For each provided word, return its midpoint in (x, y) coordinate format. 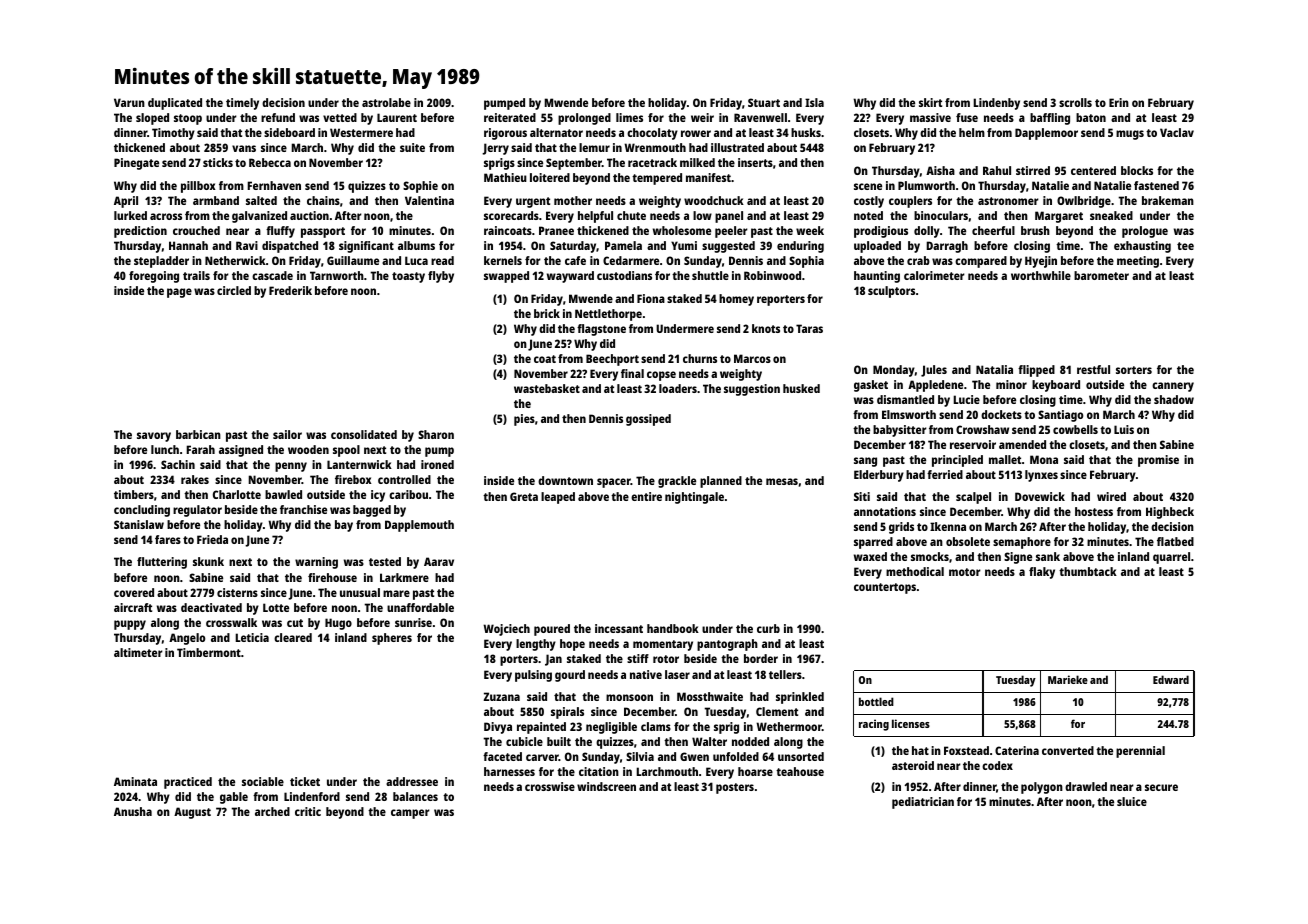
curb (768, 628)
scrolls (1075, 102)
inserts (755, 162)
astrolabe (386, 102)
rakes (195, 479)
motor (965, 572)
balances (415, 796)
